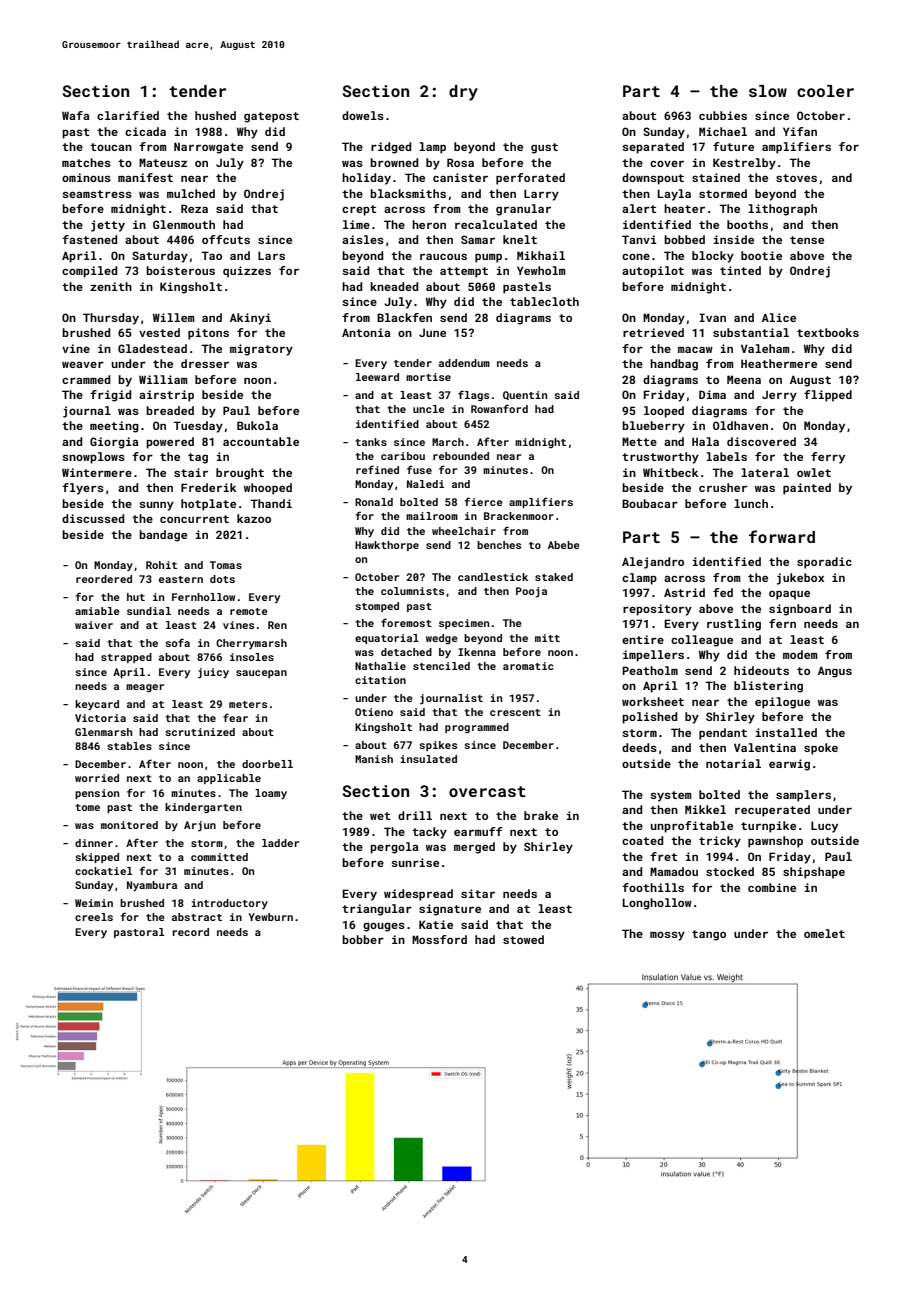  I want to click on spoke, so click(821, 749).
